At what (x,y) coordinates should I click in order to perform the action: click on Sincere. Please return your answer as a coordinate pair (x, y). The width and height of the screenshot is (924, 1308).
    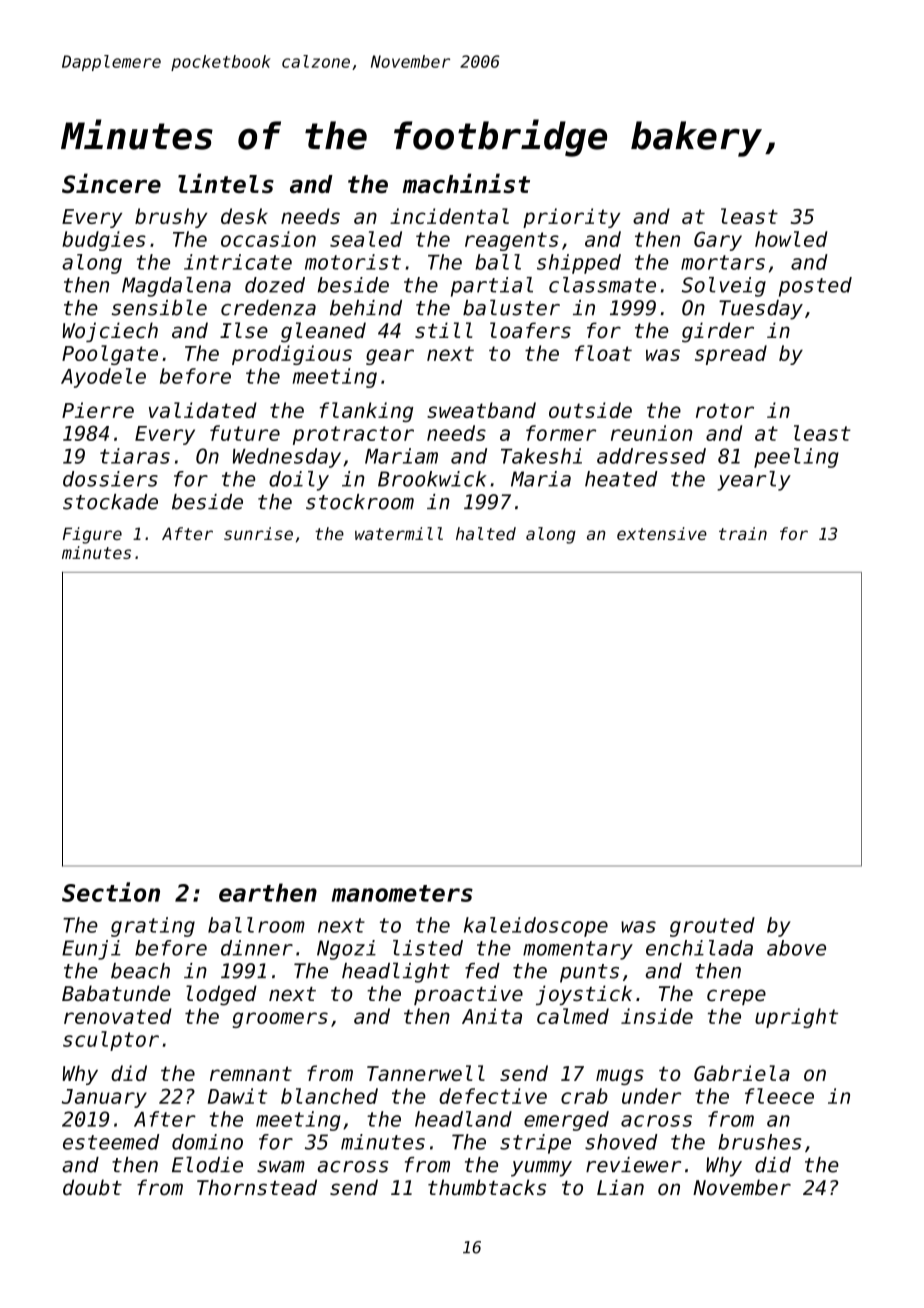
    Looking at the image, I should click on (111, 183).
